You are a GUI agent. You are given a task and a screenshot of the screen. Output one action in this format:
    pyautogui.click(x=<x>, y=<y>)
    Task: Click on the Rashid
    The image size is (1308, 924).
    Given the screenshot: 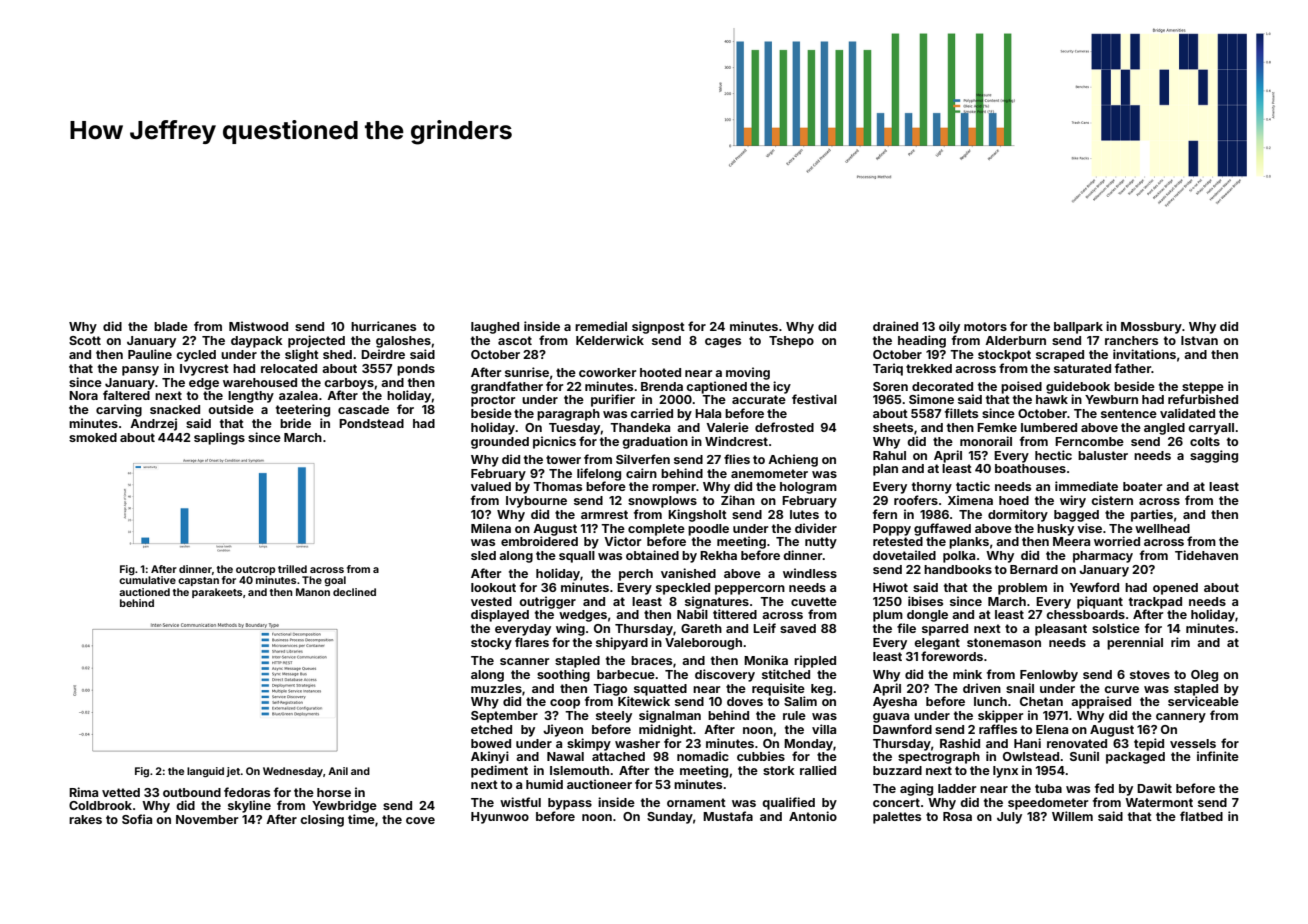 What is the action you would take?
    pyautogui.click(x=960, y=743)
